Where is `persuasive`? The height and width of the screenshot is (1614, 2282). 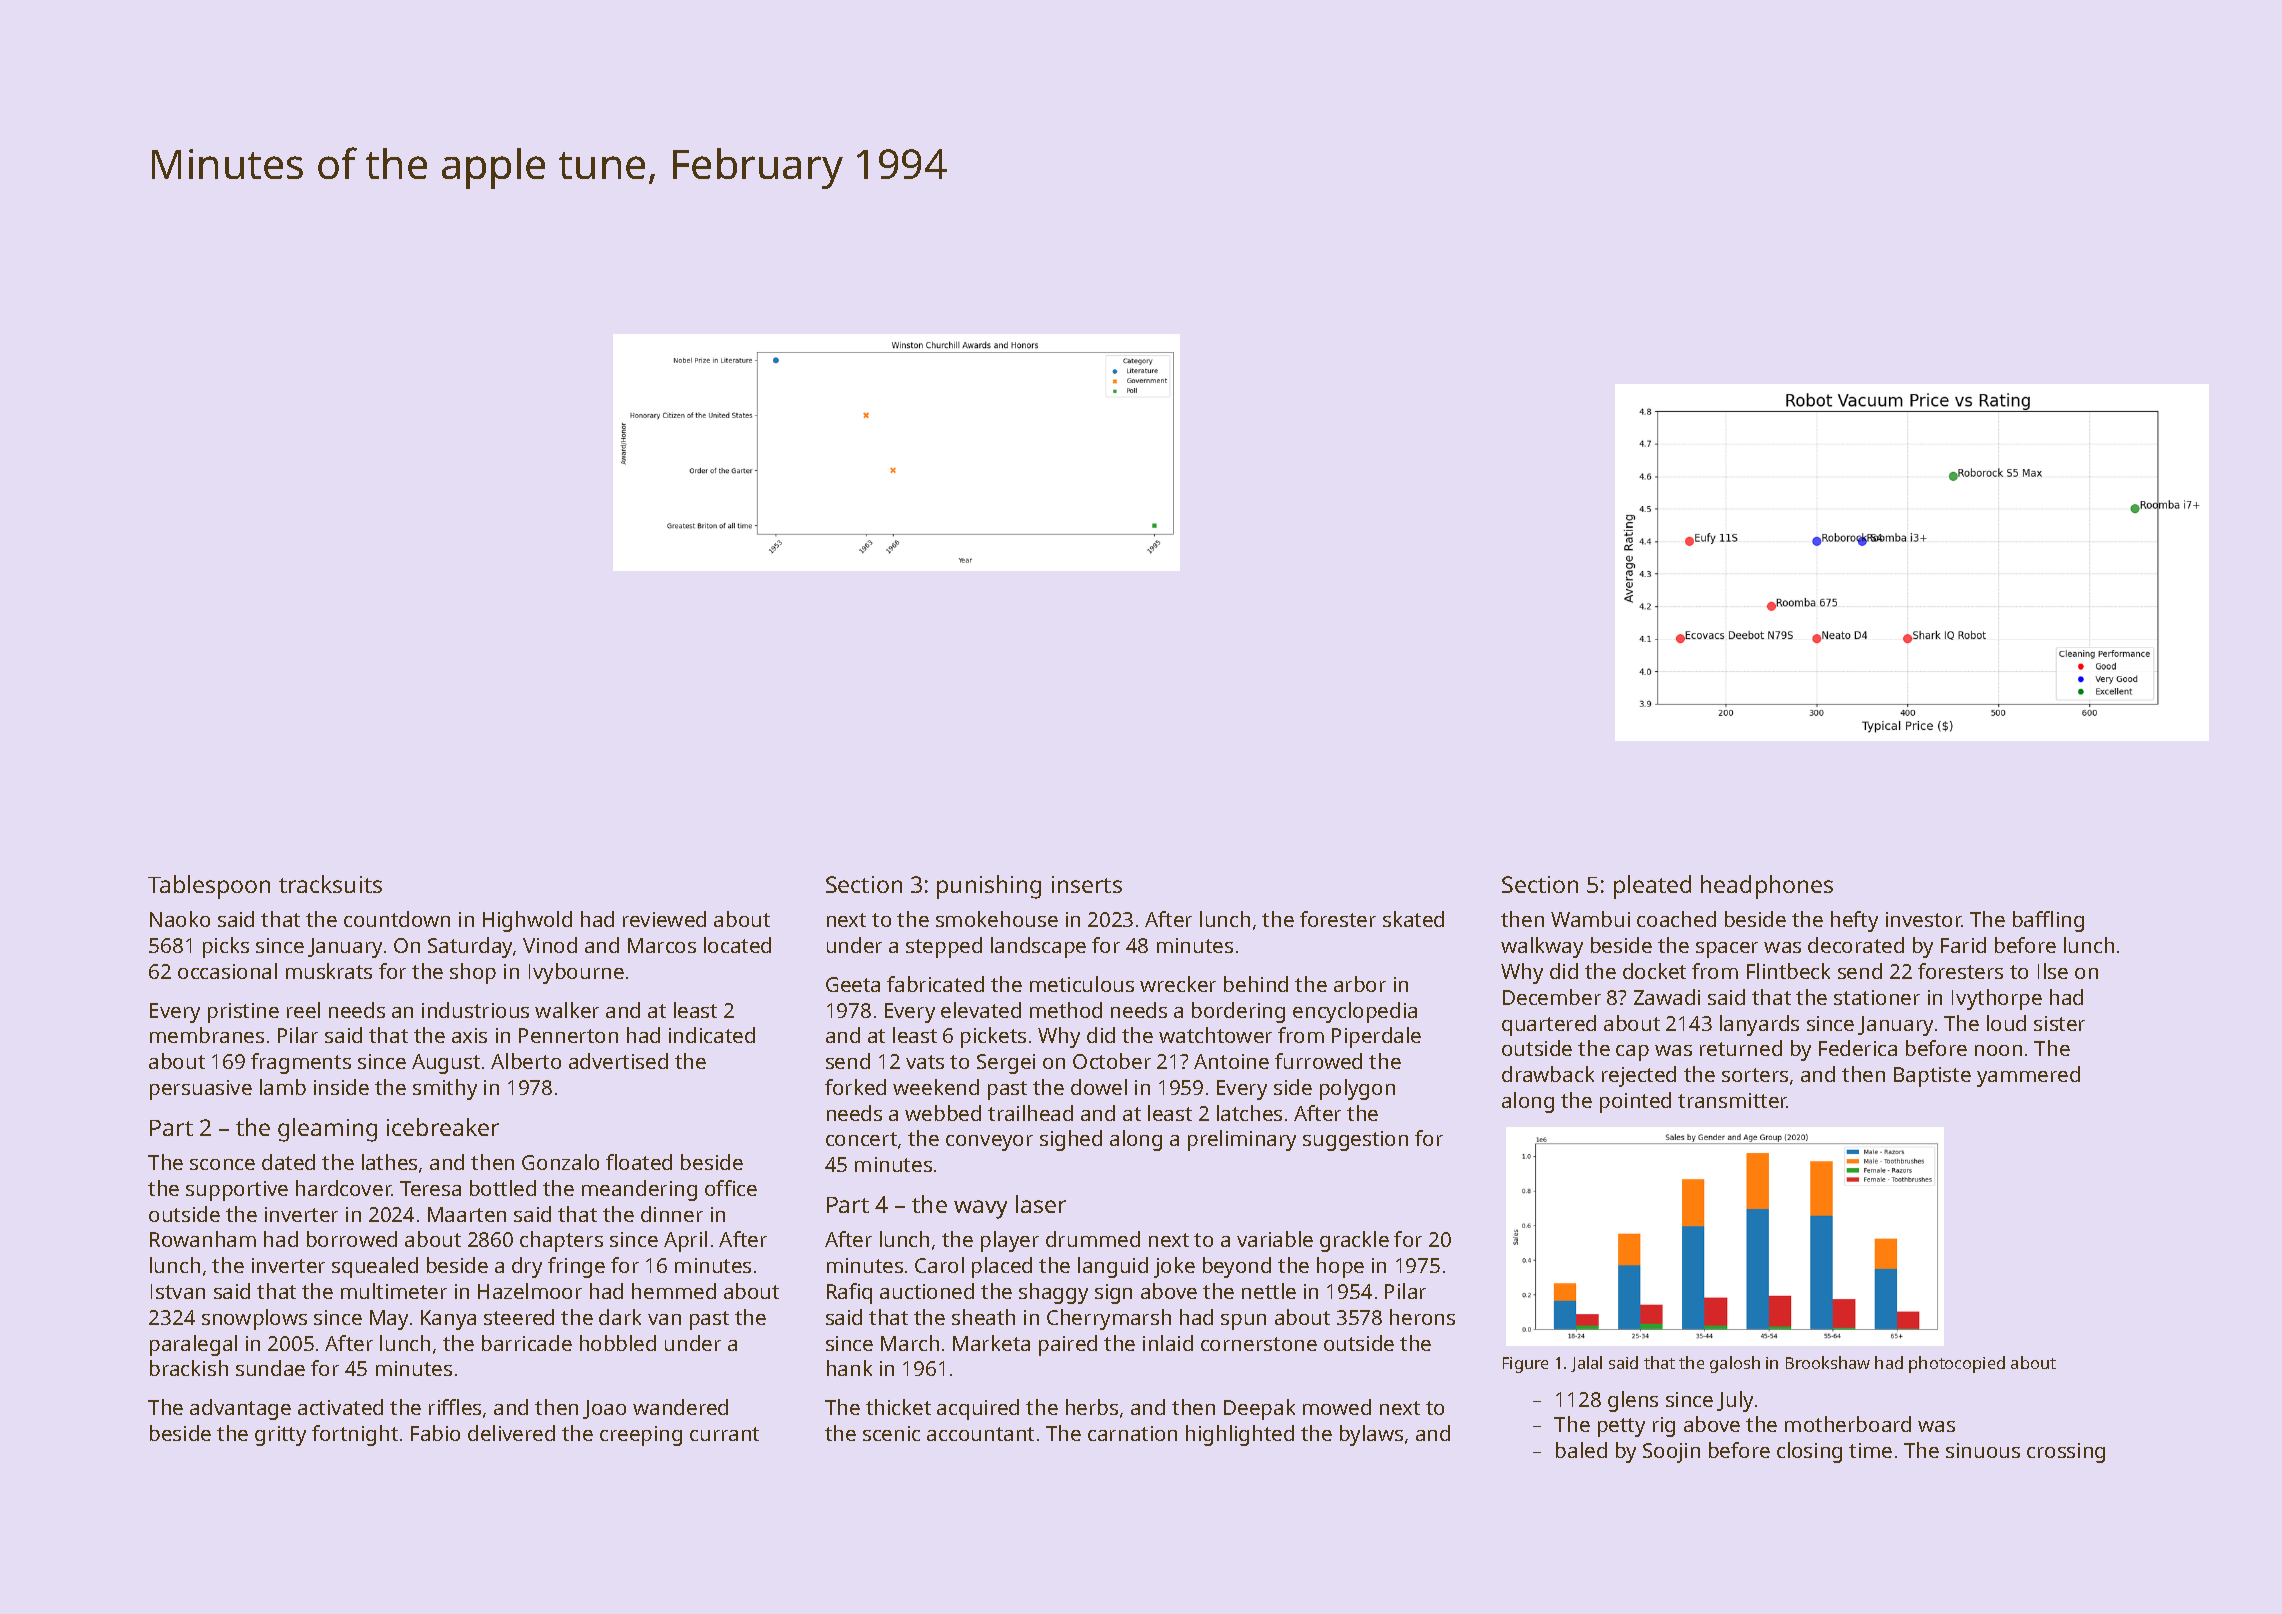
persuasive is located at coordinates (201, 1090).
